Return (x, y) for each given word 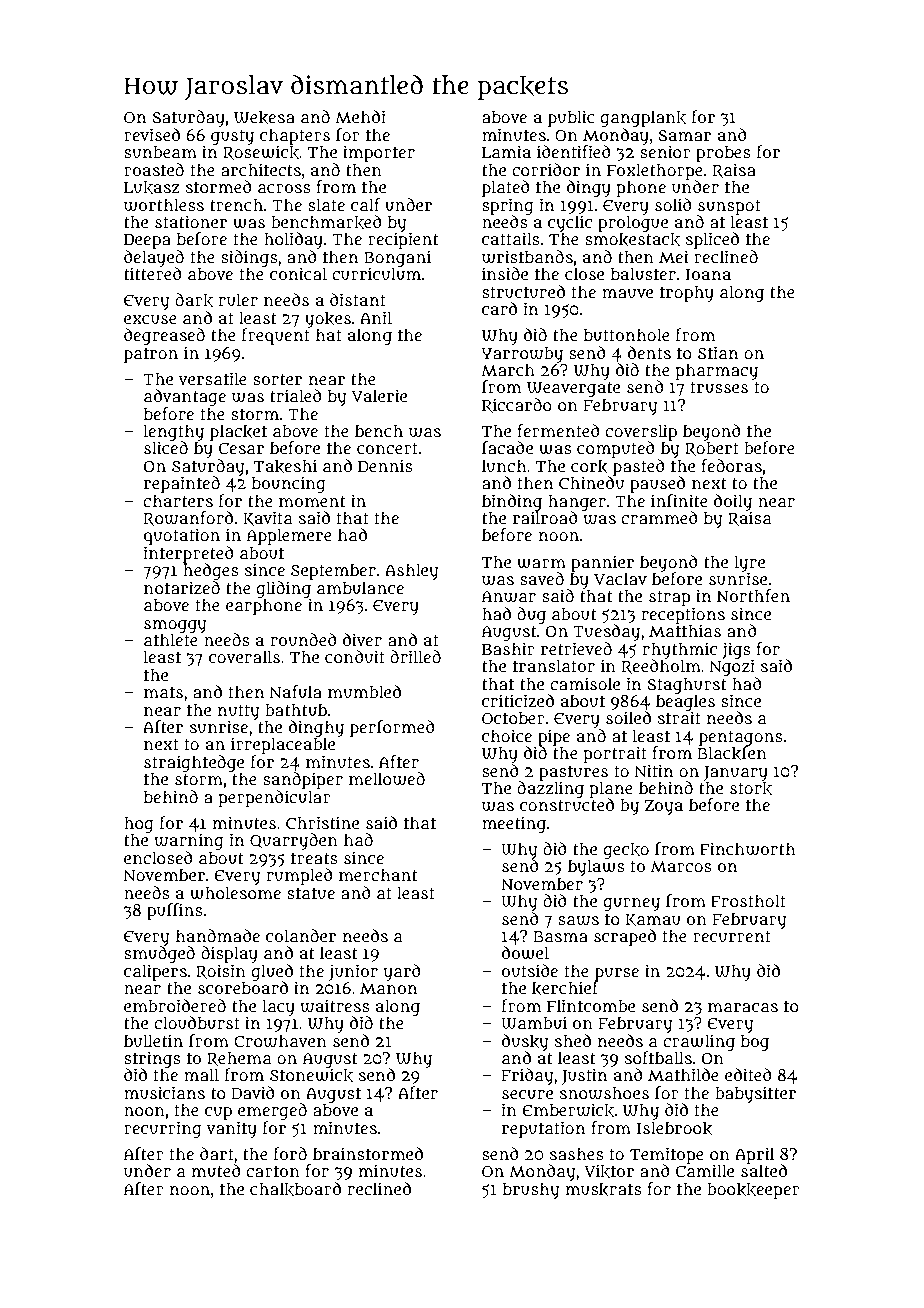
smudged (159, 954)
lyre (749, 563)
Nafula (295, 692)
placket (238, 432)
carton (273, 1171)
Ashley (411, 571)
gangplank (643, 118)
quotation (182, 536)
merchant (378, 874)
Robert (712, 449)
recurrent (732, 936)
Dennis (385, 465)
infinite (679, 501)
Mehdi (360, 116)
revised (152, 134)
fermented (558, 431)
